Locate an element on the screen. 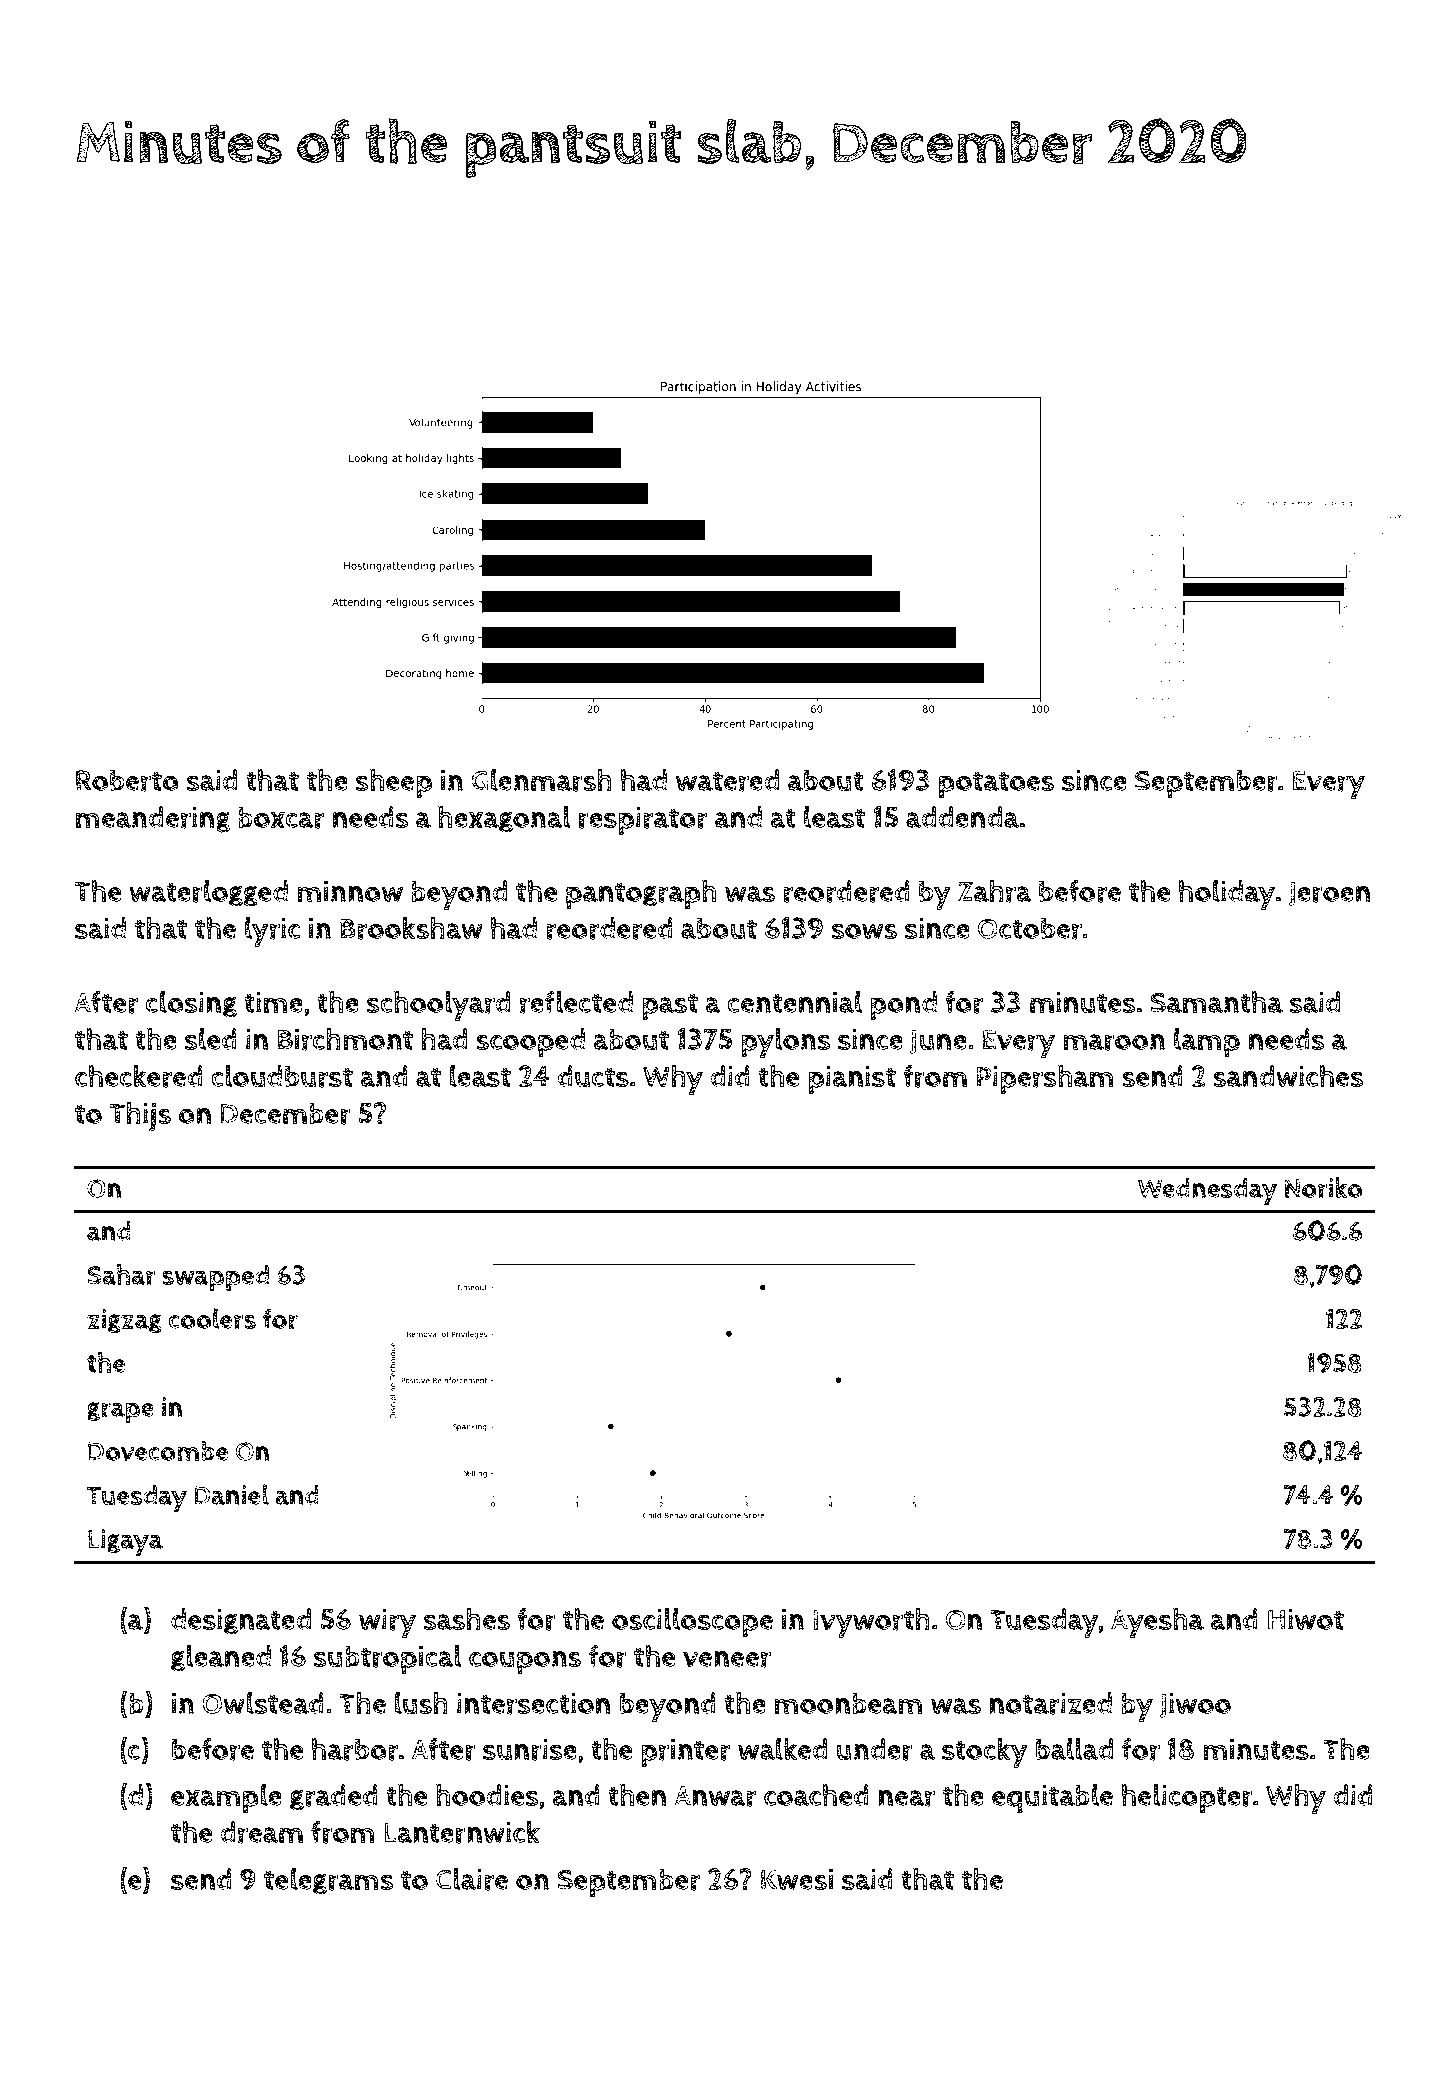  zigzag is located at coordinates (124, 1321).
